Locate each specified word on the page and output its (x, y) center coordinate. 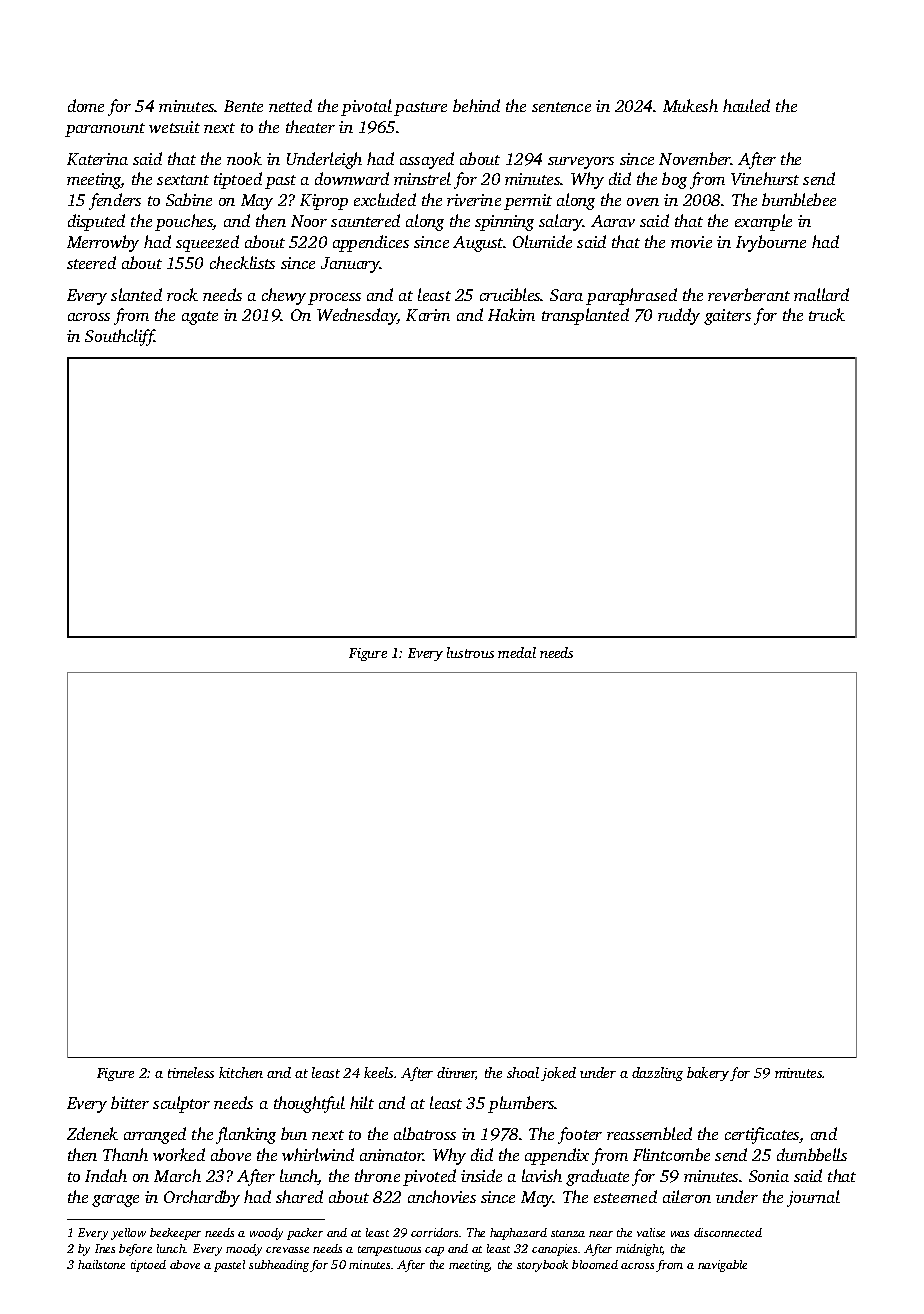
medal (517, 652)
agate (200, 318)
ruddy (679, 316)
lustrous (470, 652)
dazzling (657, 1074)
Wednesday (357, 316)
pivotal (366, 107)
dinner (456, 1073)
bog (674, 180)
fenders (115, 201)
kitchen (241, 1072)
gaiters (727, 317)
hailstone (101, 1264)
